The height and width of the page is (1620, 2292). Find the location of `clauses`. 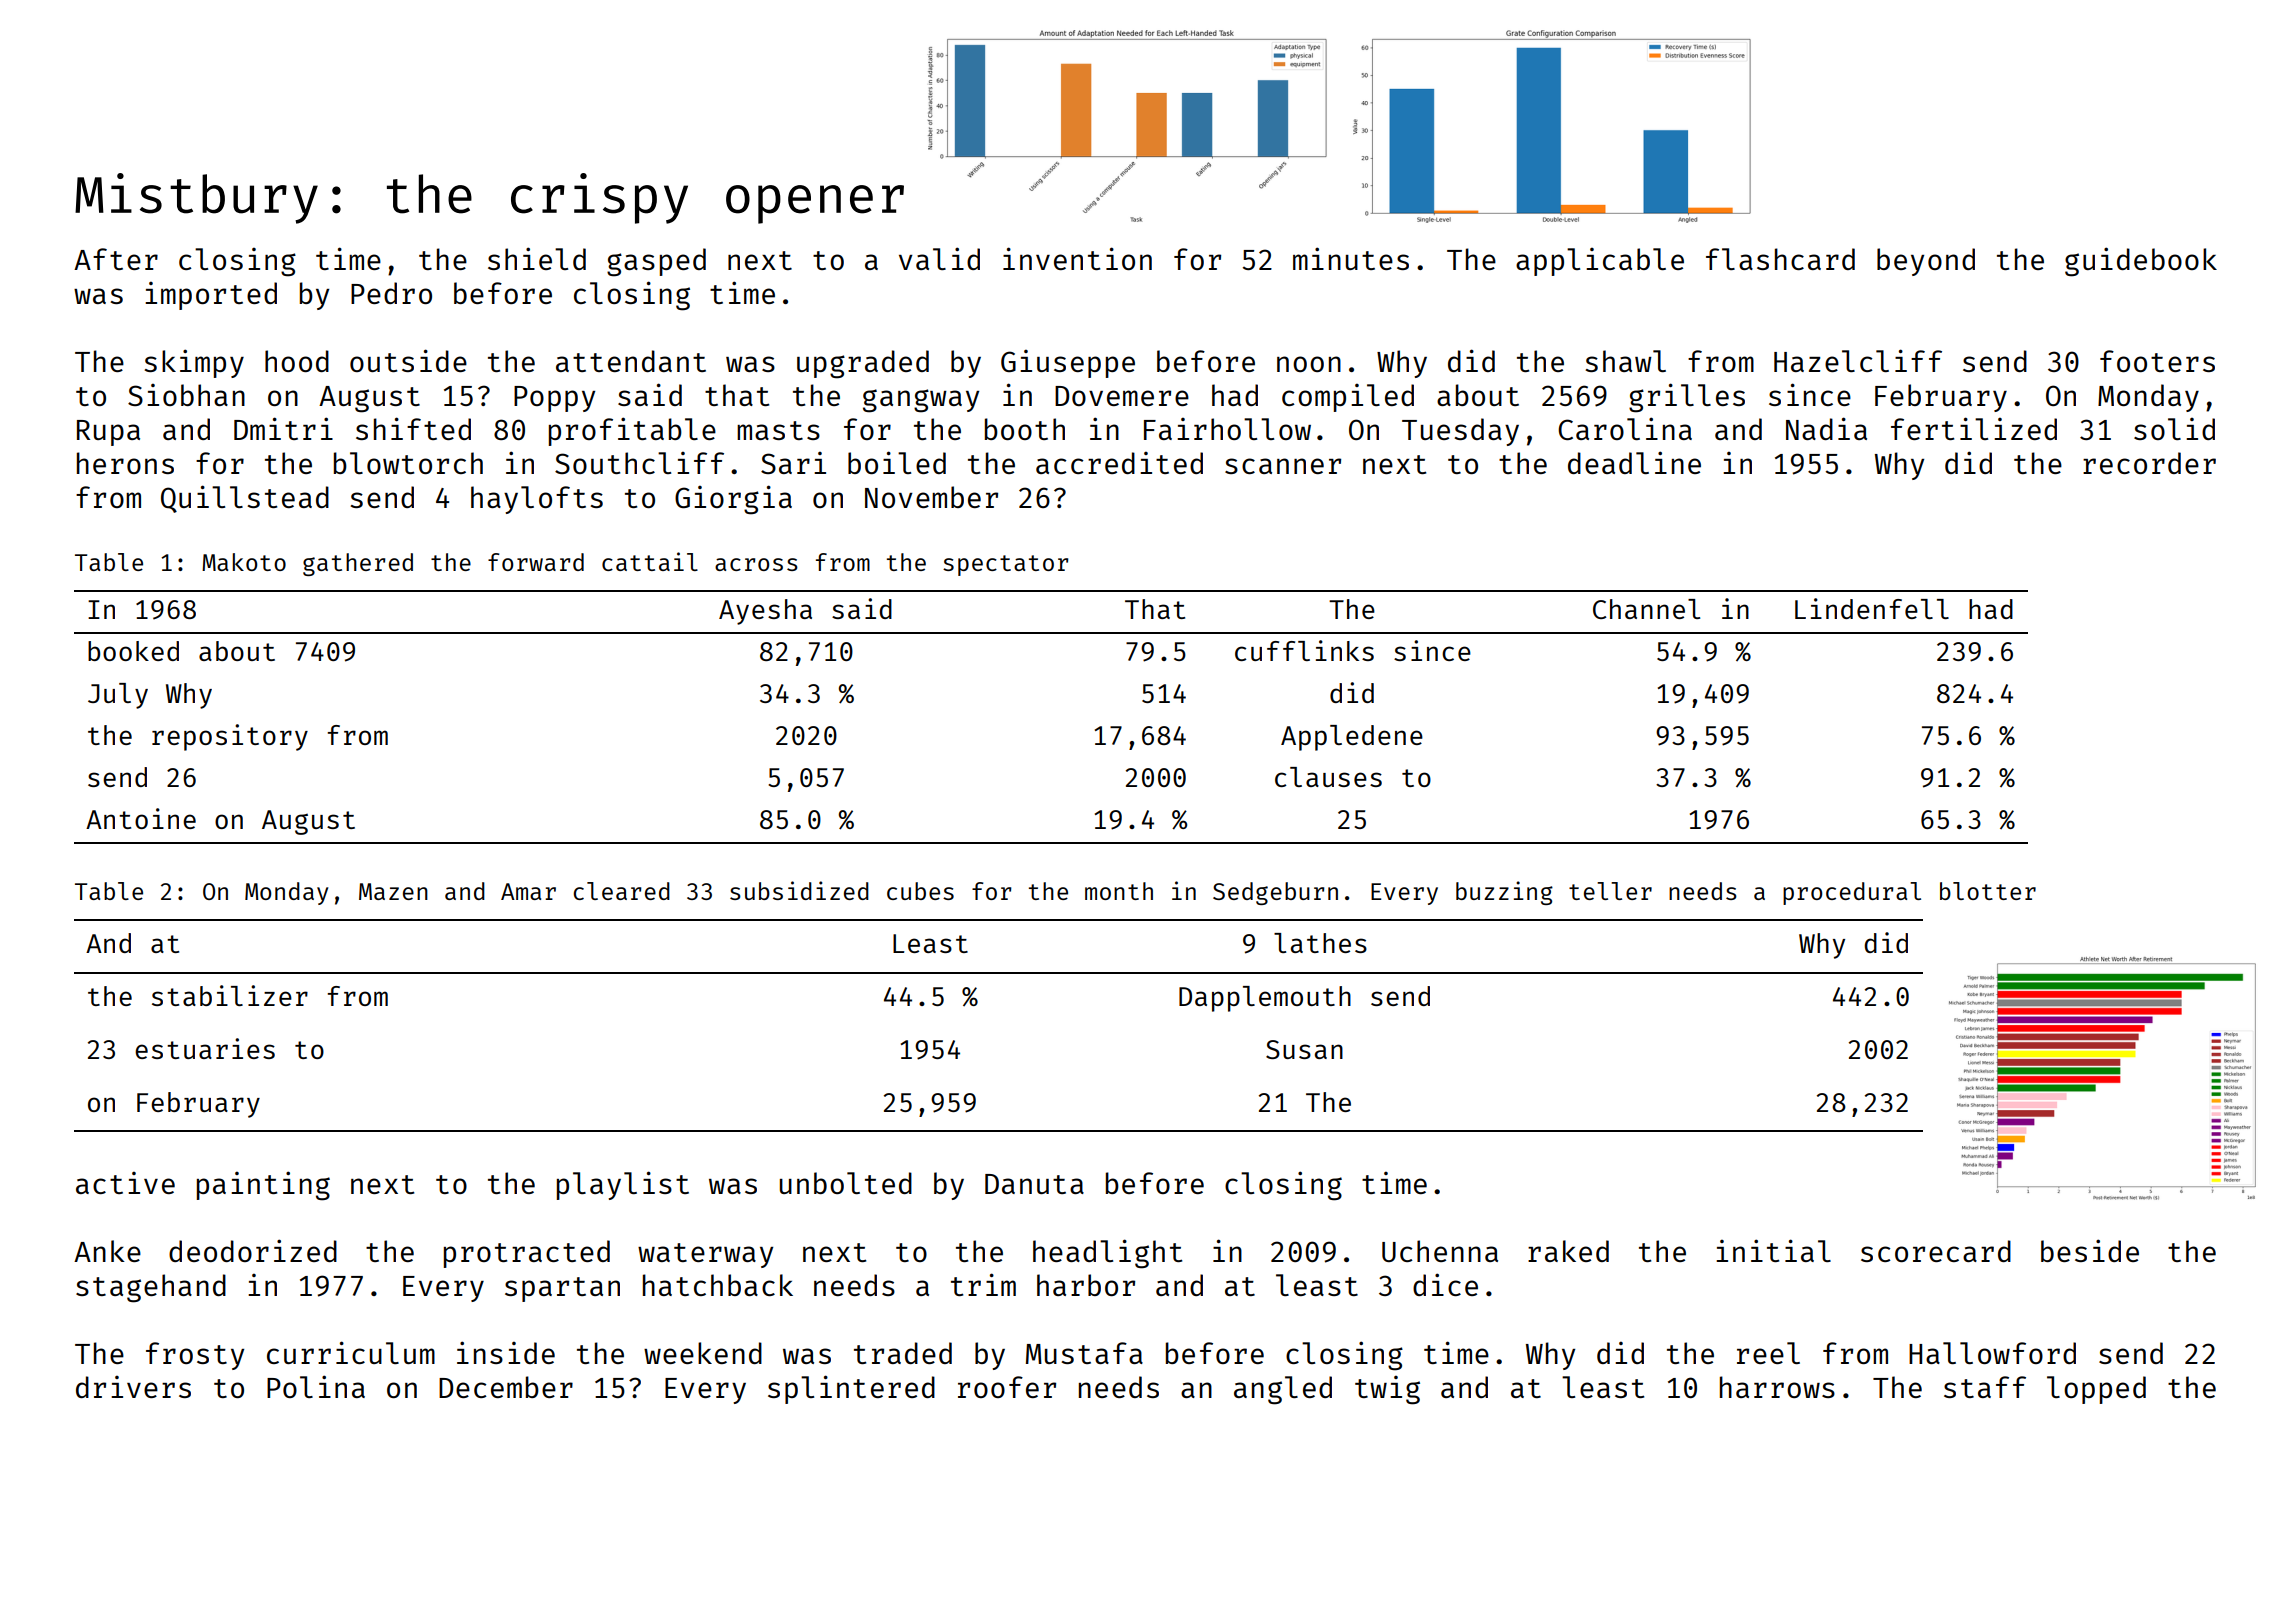

clauses is located at coordinates (1328, 777).
